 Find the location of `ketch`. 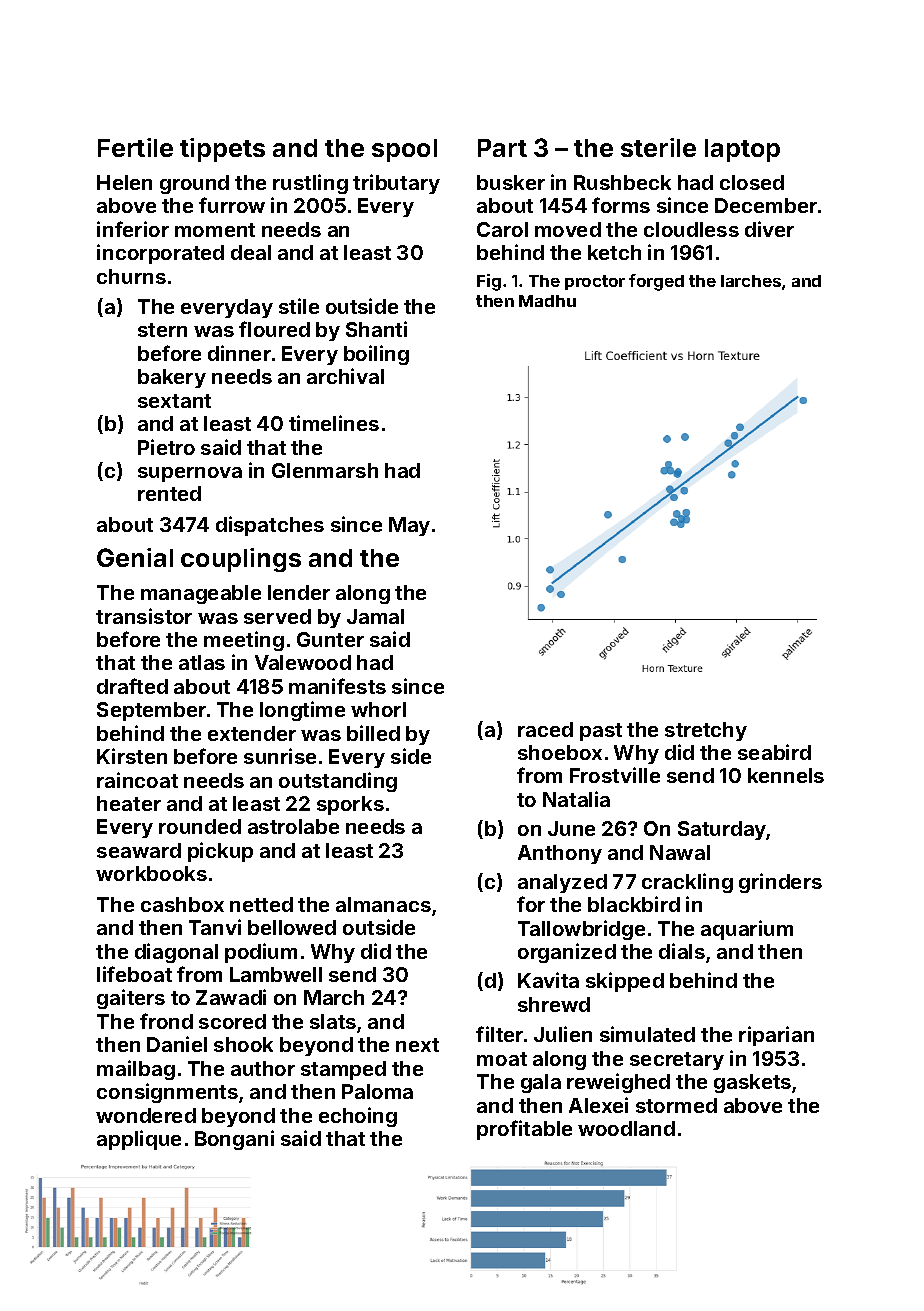

ketch is located at coordinates (614, 252).
